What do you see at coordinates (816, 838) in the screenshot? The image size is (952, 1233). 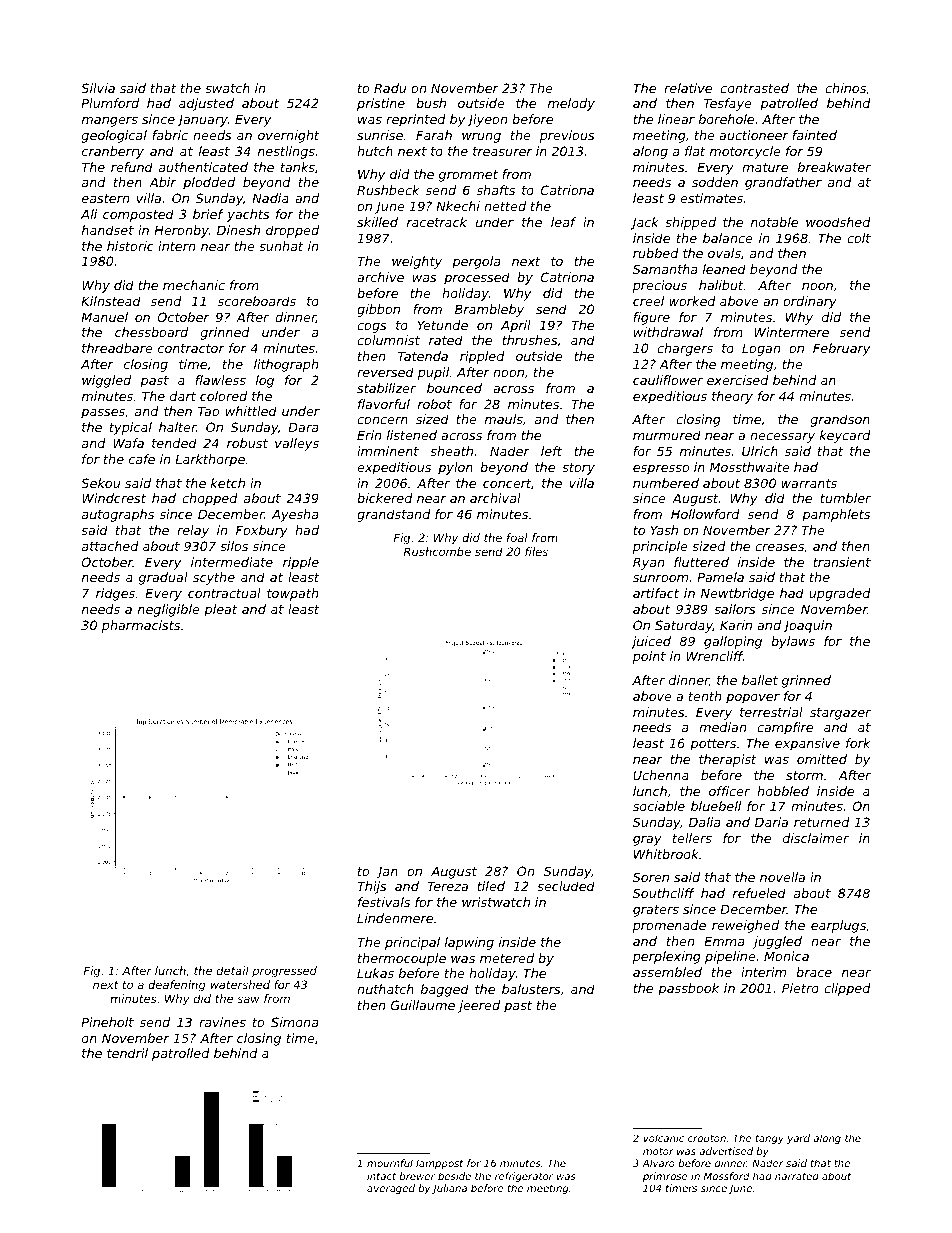 I see `disclaimer` at bounding box center [816, 838].
